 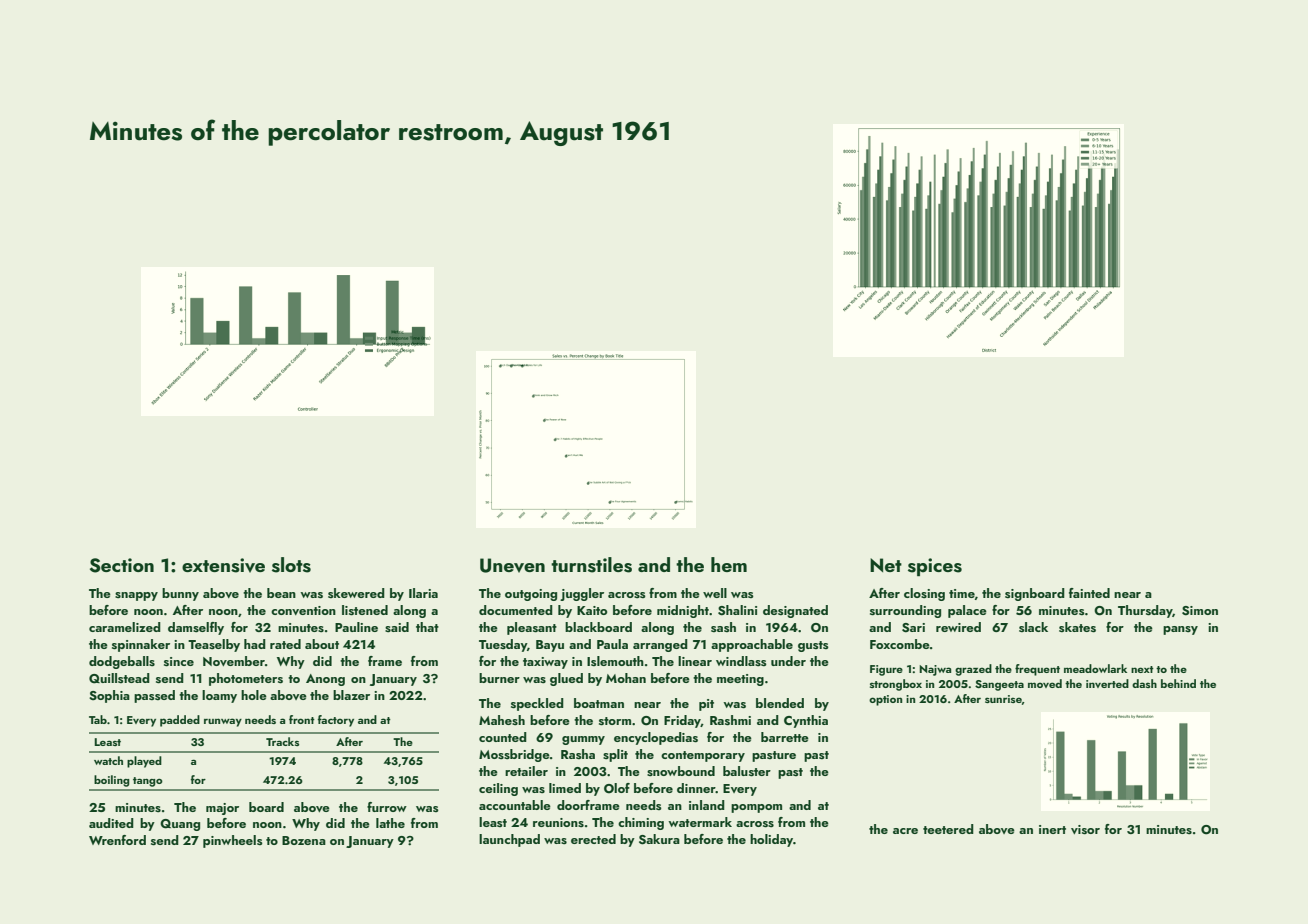 What do you see at coordinates (214, 645) in the screenshot?
I see `Teaselby` at bounding box center [214, 645].
